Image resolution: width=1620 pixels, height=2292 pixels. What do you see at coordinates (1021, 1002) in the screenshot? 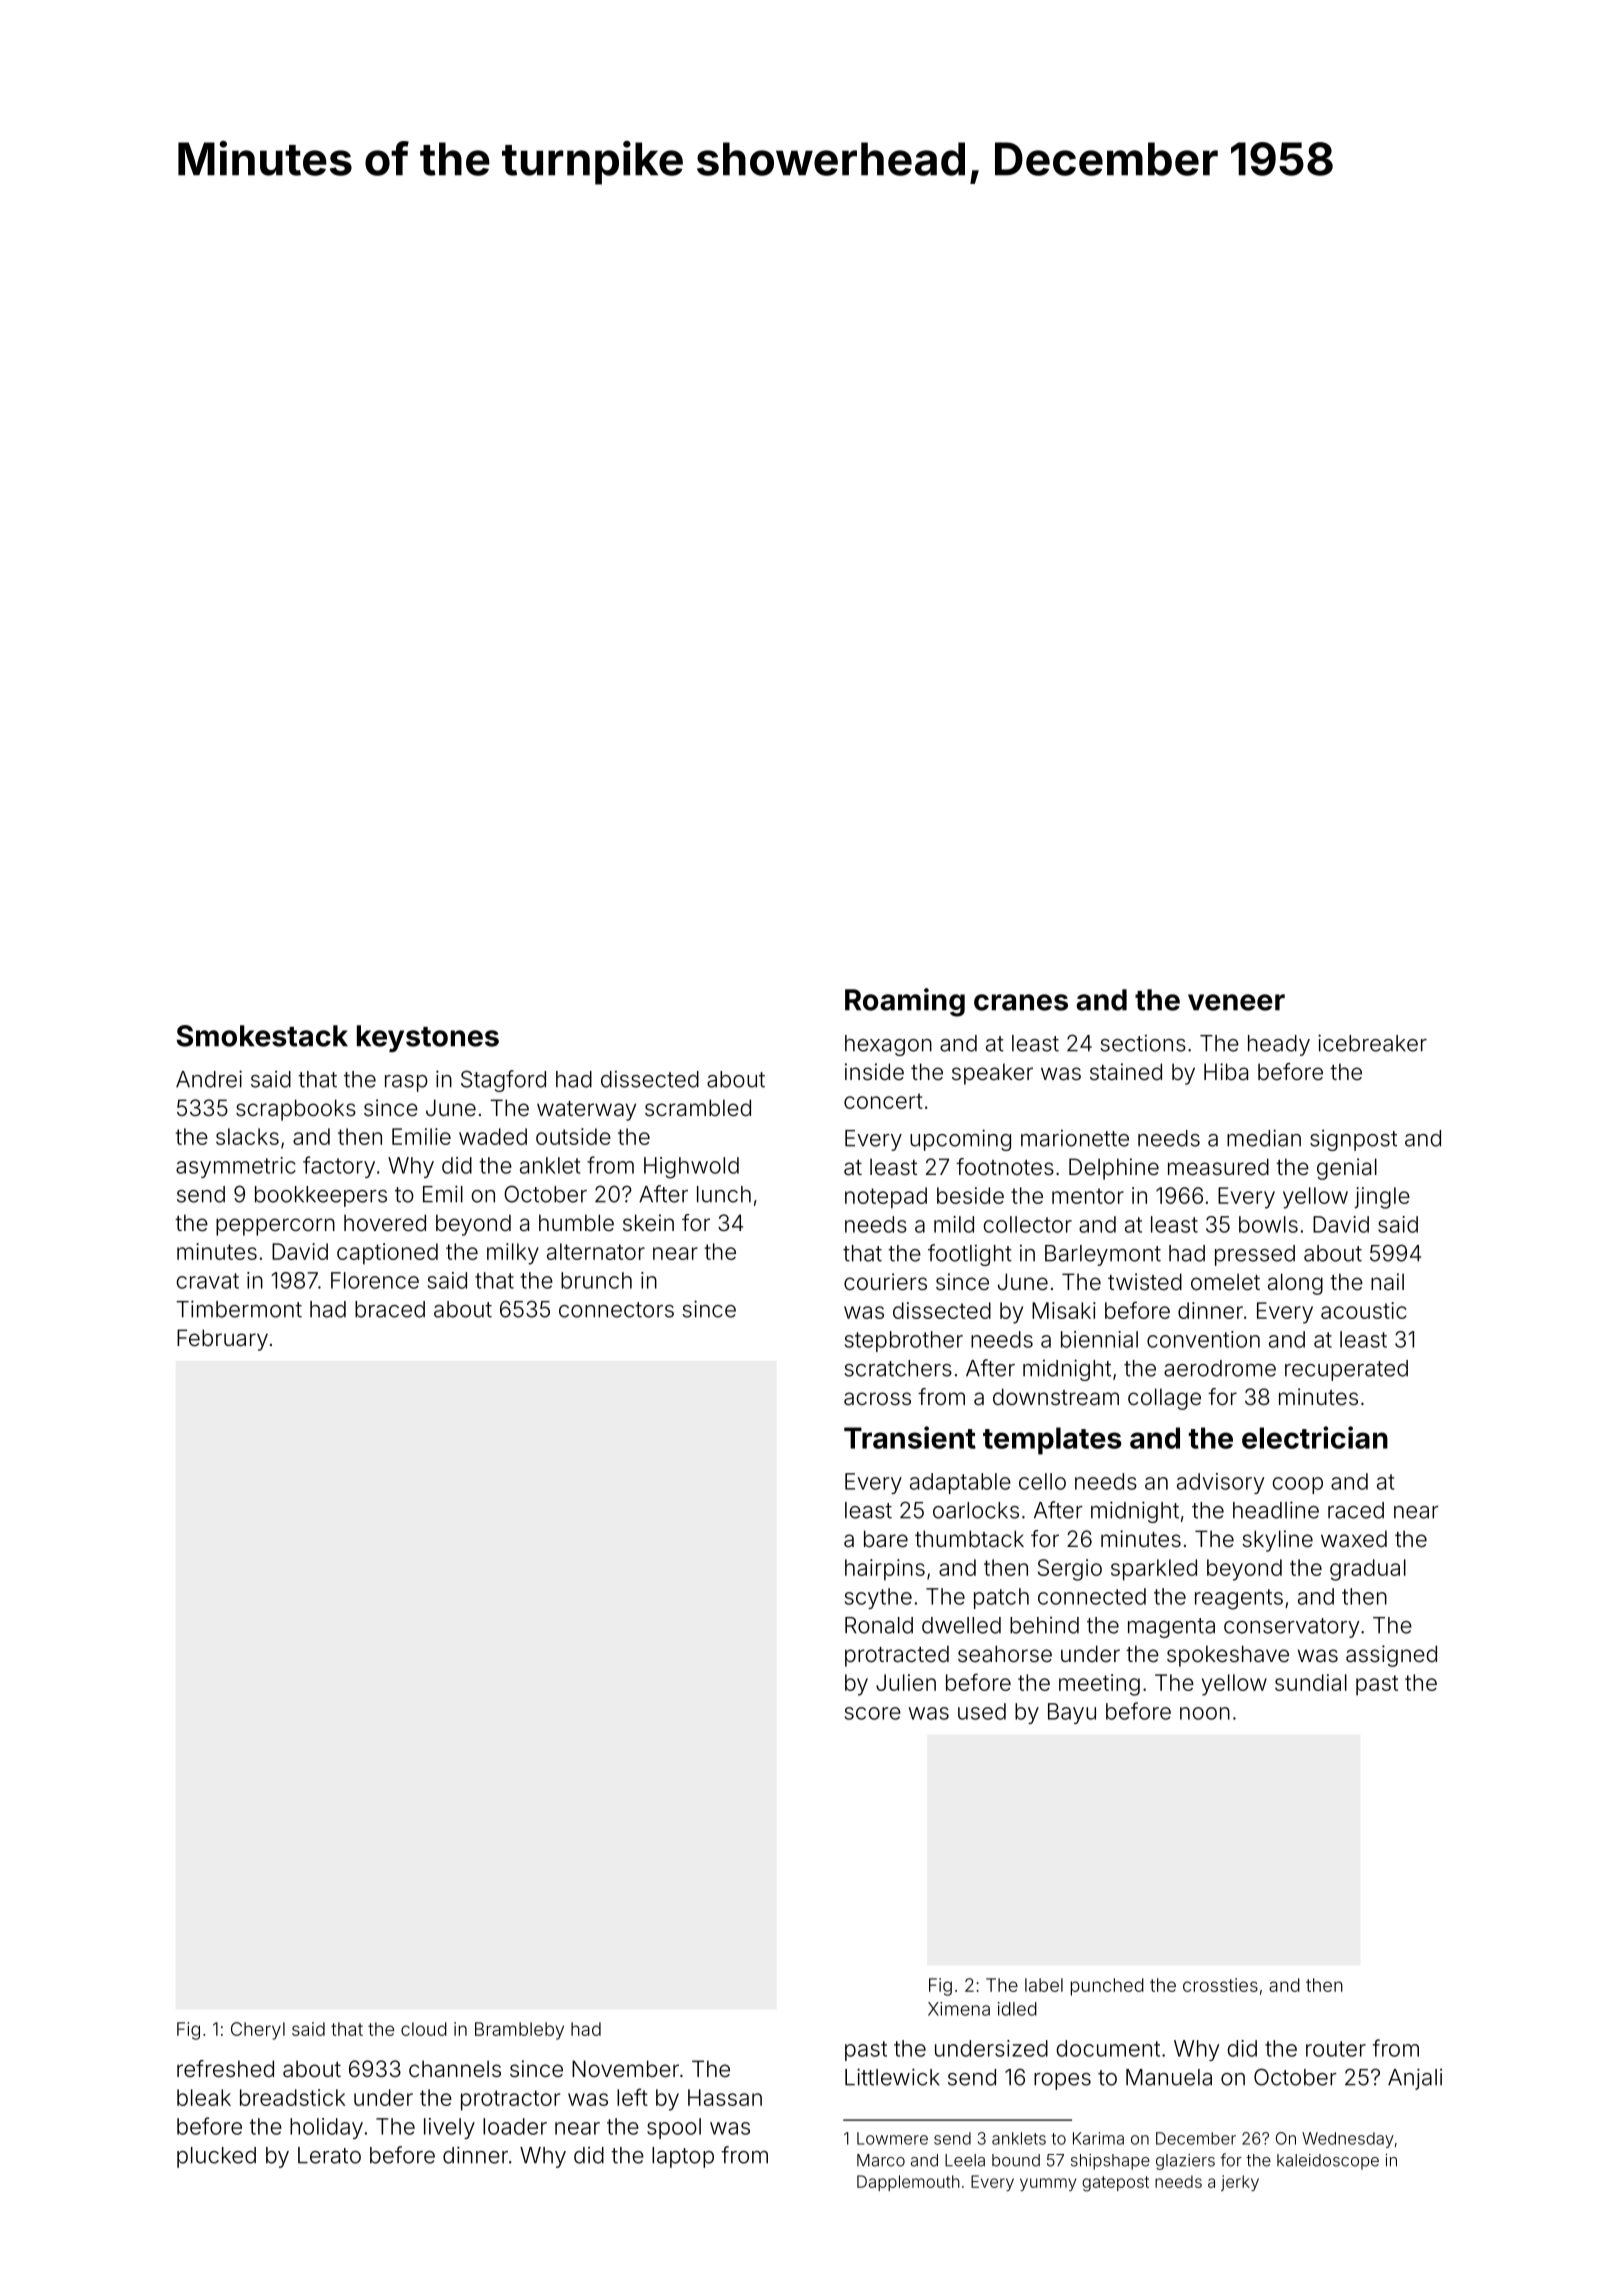
I see `cranes` at bounding box center [1021, 1002].
